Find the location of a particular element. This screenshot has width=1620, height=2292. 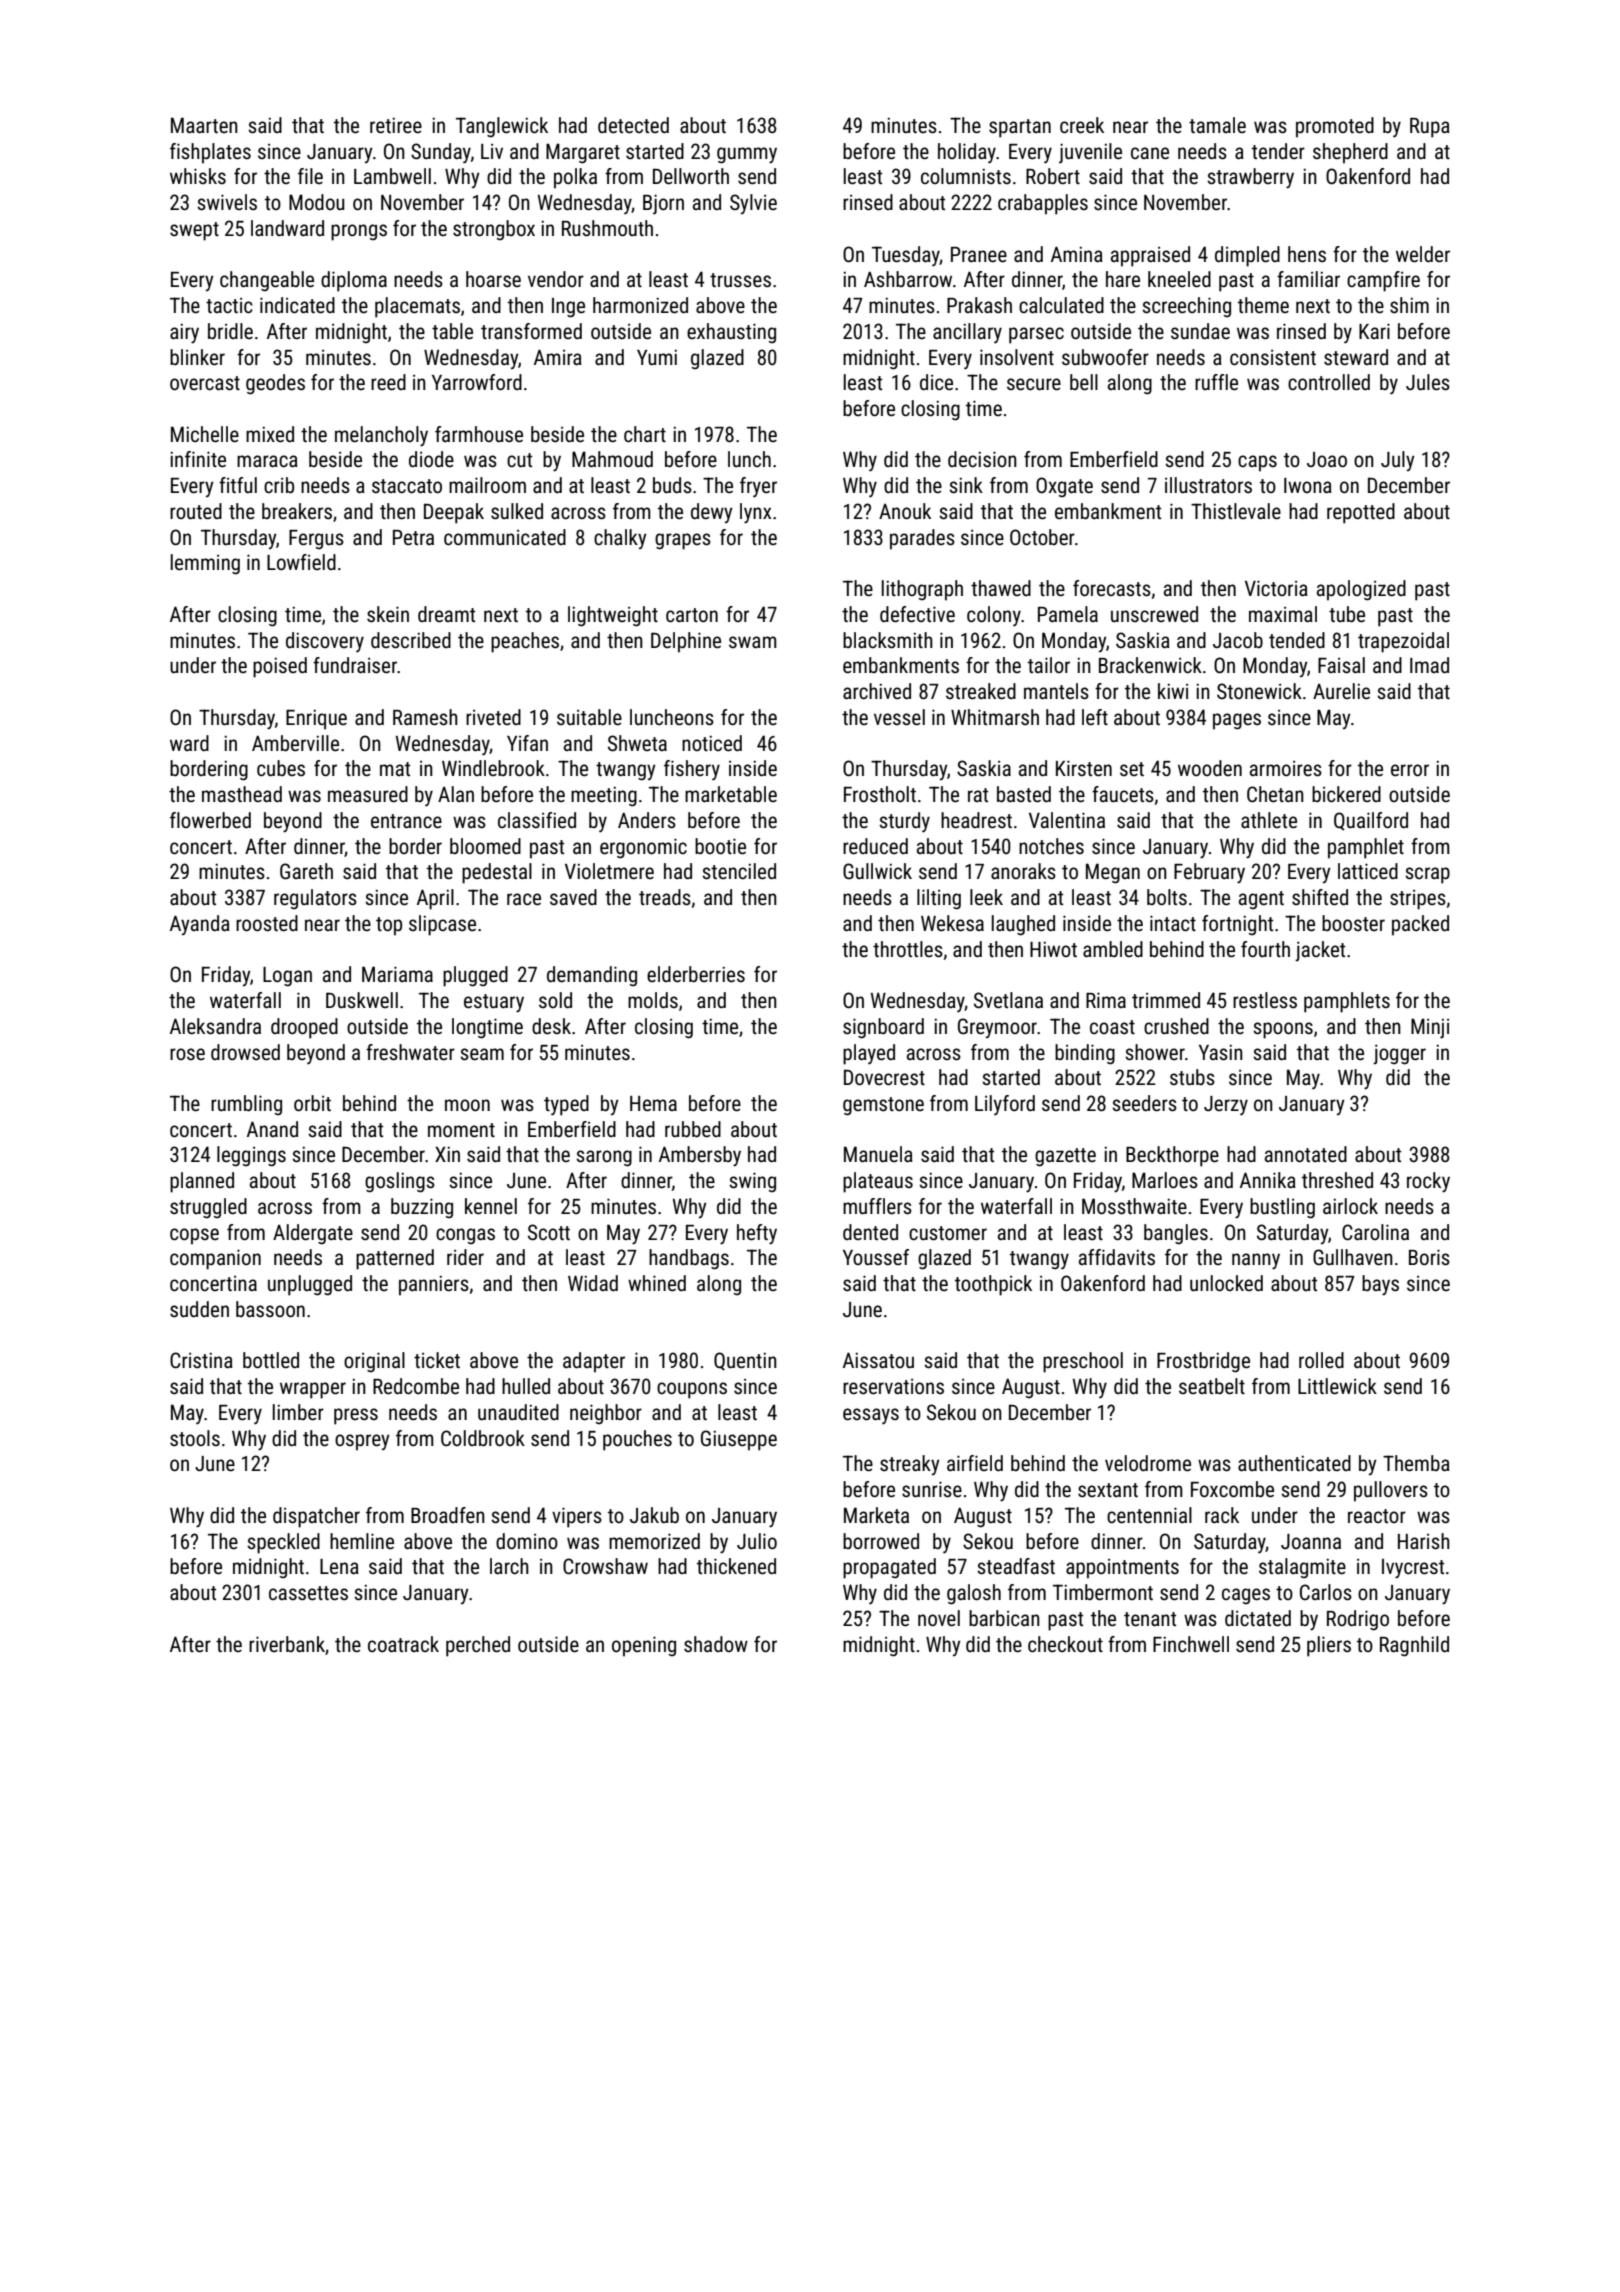

strawberry is located at coordinates (1250, 178).
